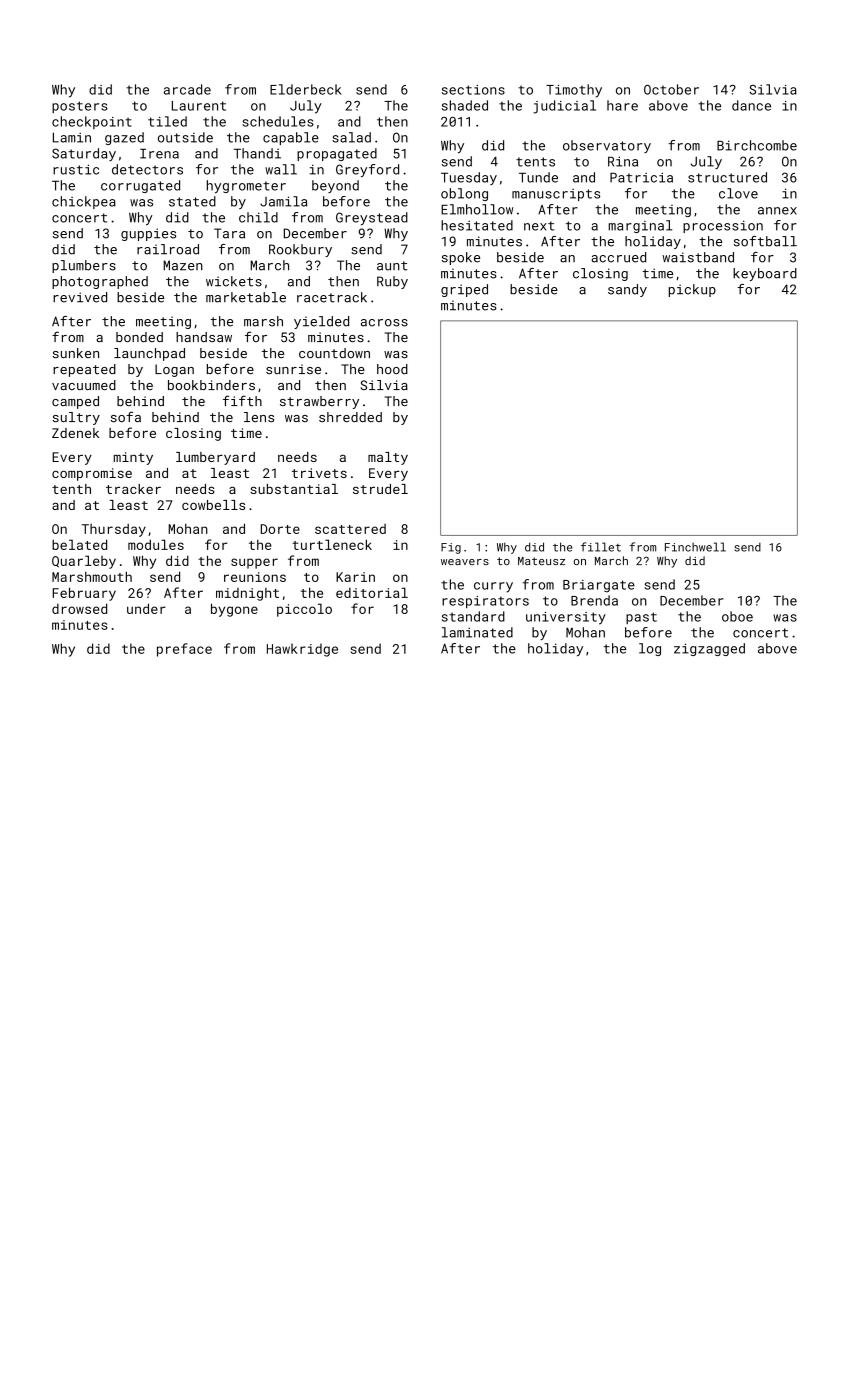  I want to click on cowbells, so click(213, 505).
